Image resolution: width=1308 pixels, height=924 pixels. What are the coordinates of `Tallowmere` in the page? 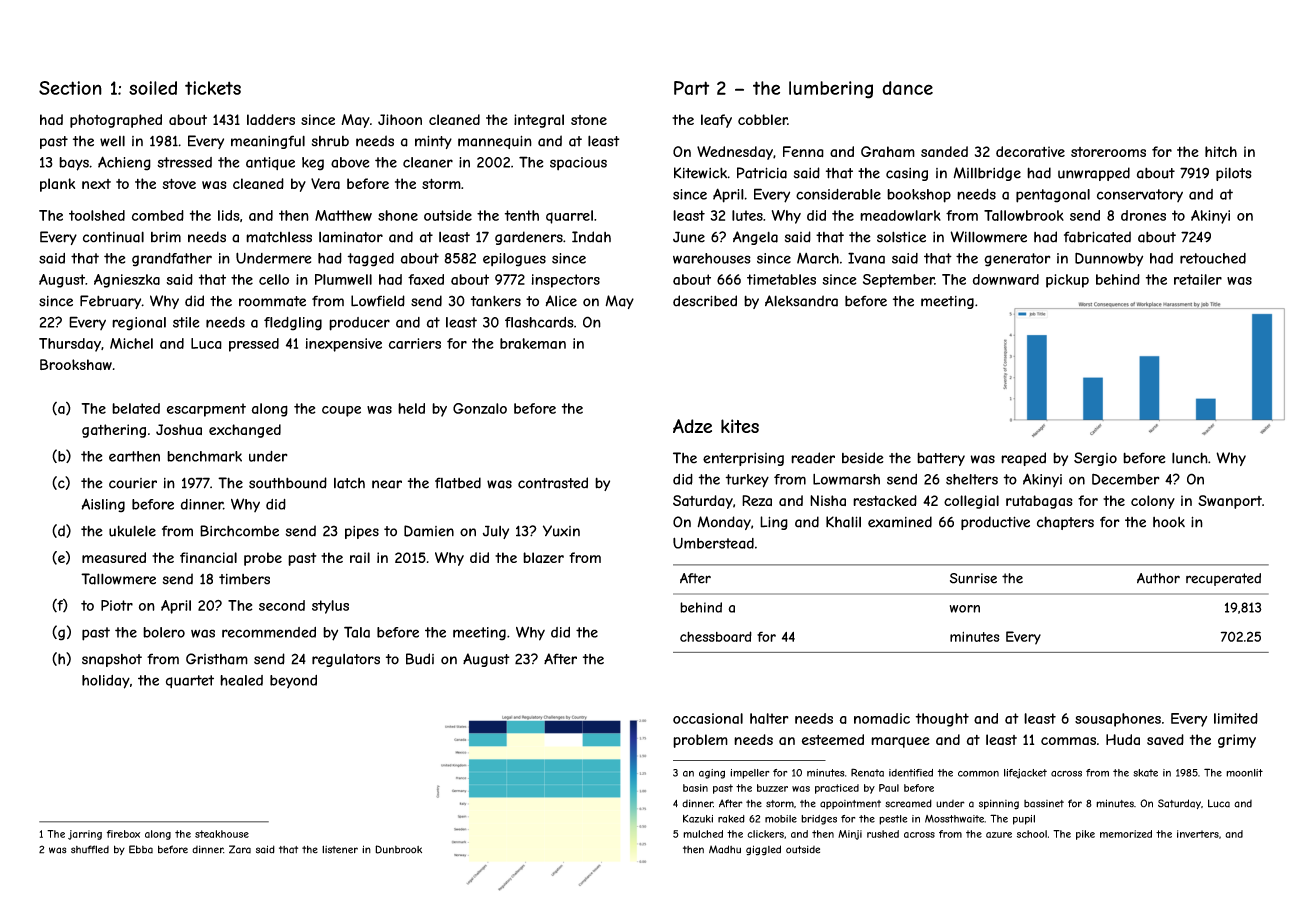 It's located at (118, 579).
